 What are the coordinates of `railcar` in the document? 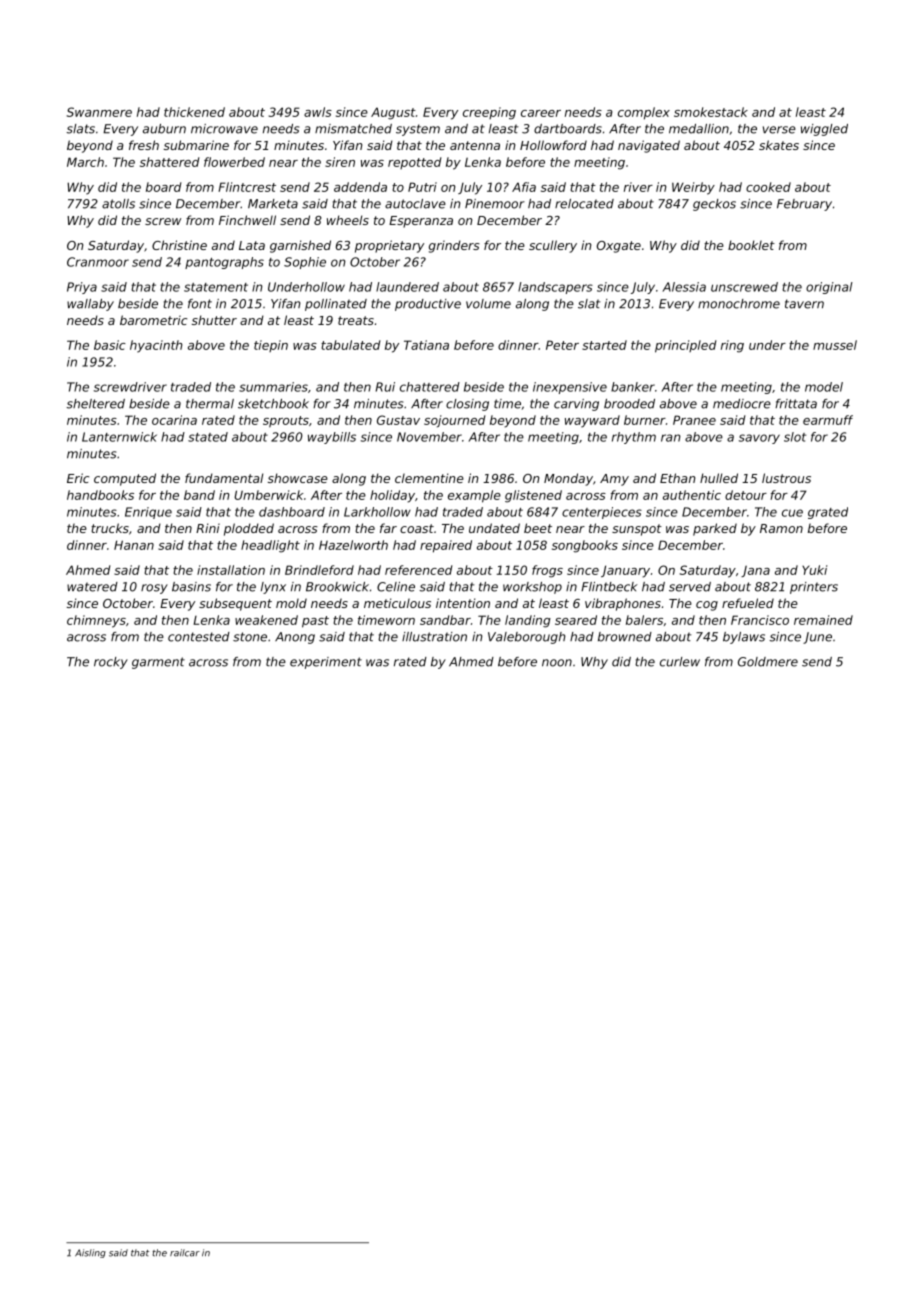 It's located at (185, 1253).
